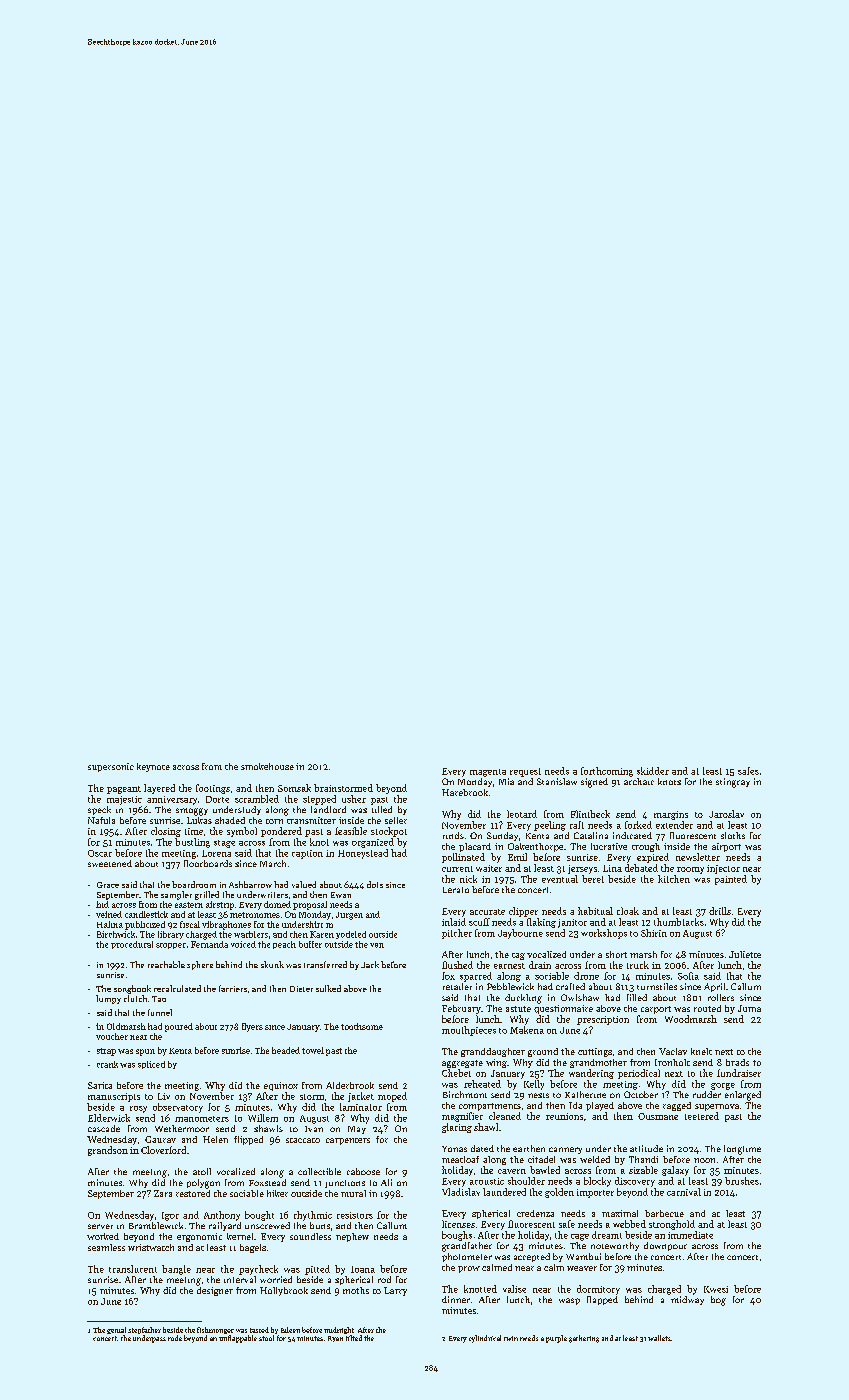 The height and width of the screenshot is (1400, 849). What do you see at coordinates (257, 799) in the screenshot?
I see `scrambled` at bounding box center [257, 799].
